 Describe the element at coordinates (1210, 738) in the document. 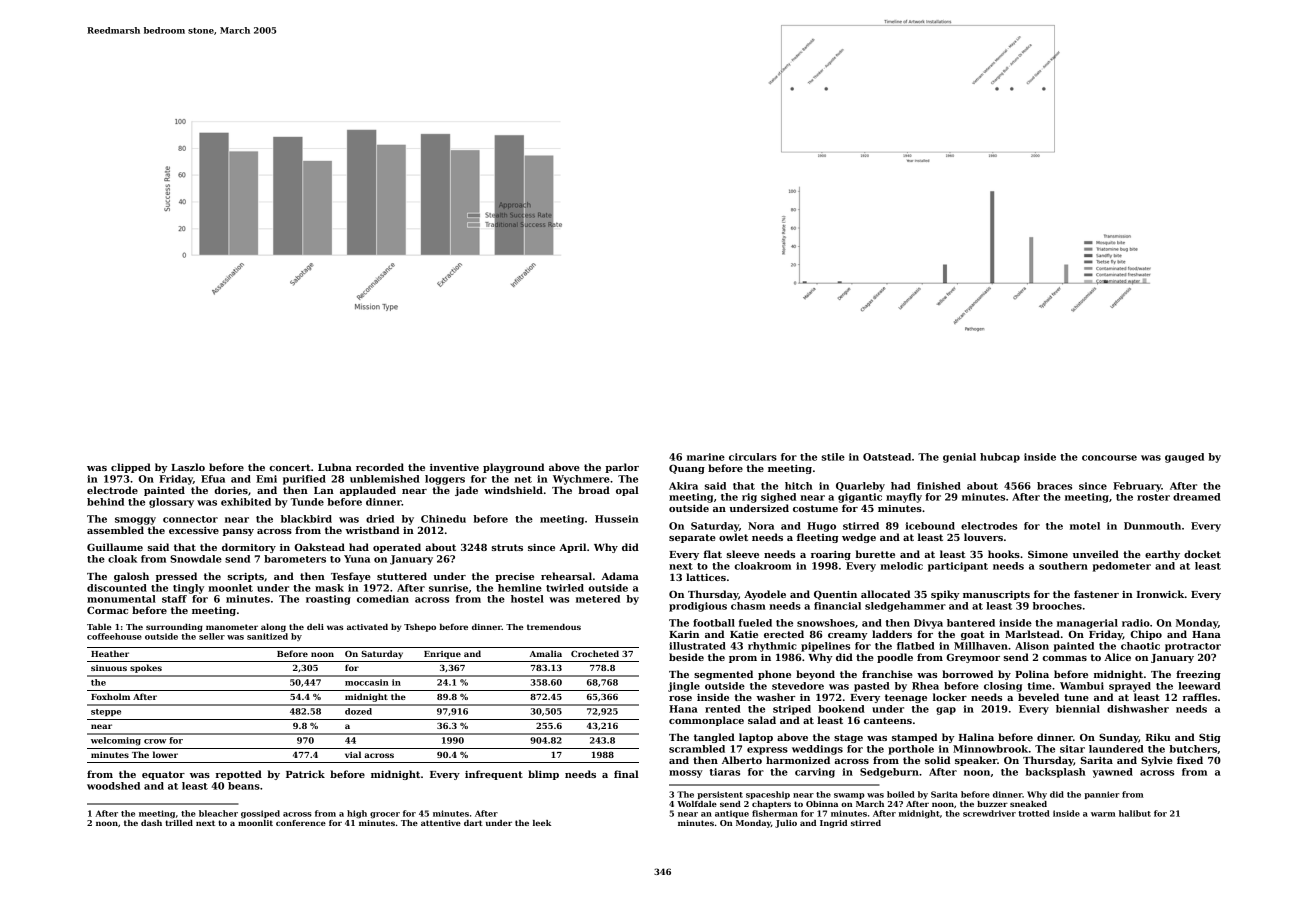

I see `Stig` at that location.
